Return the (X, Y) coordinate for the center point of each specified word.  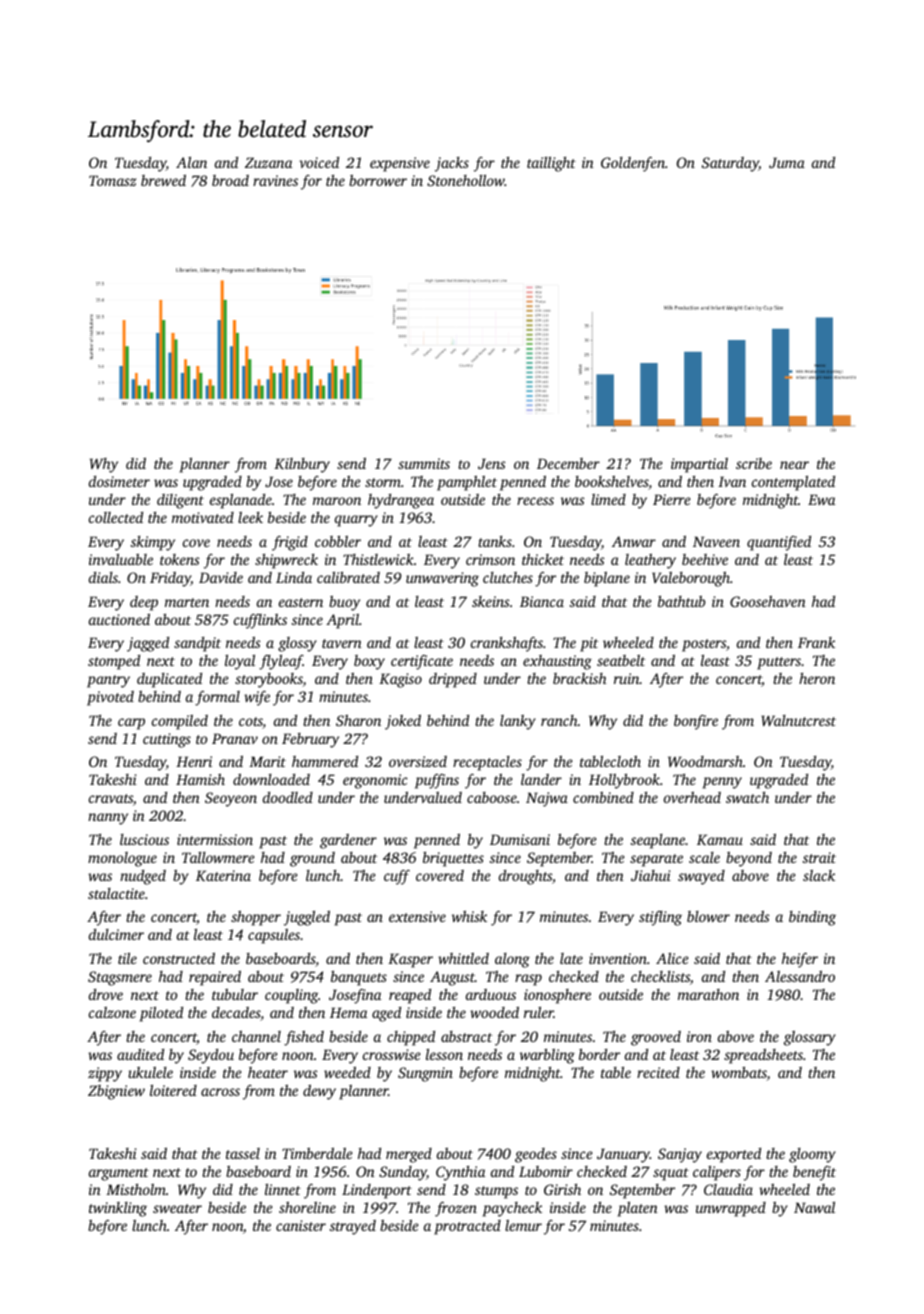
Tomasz (112, 180)
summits (424, 463)
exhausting (557, 662)
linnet (283, 1189)
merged (409, 1155)
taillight (551, 164)
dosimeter (119, 481)
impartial (699, 465)
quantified (779, 543)
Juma (787, 162)
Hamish (200, 779)
